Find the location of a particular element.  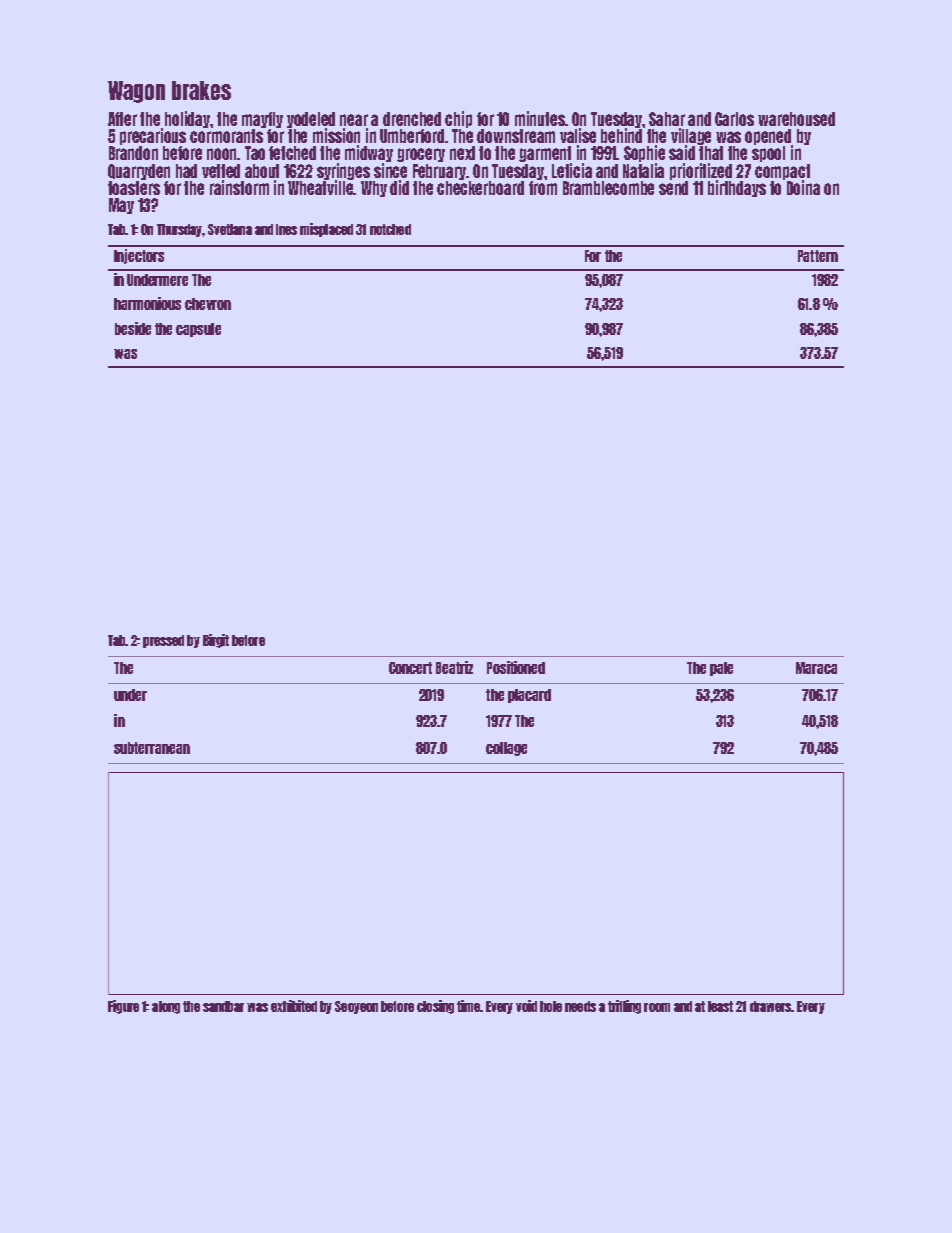

Wagon is located at coordinates (136, 92).
